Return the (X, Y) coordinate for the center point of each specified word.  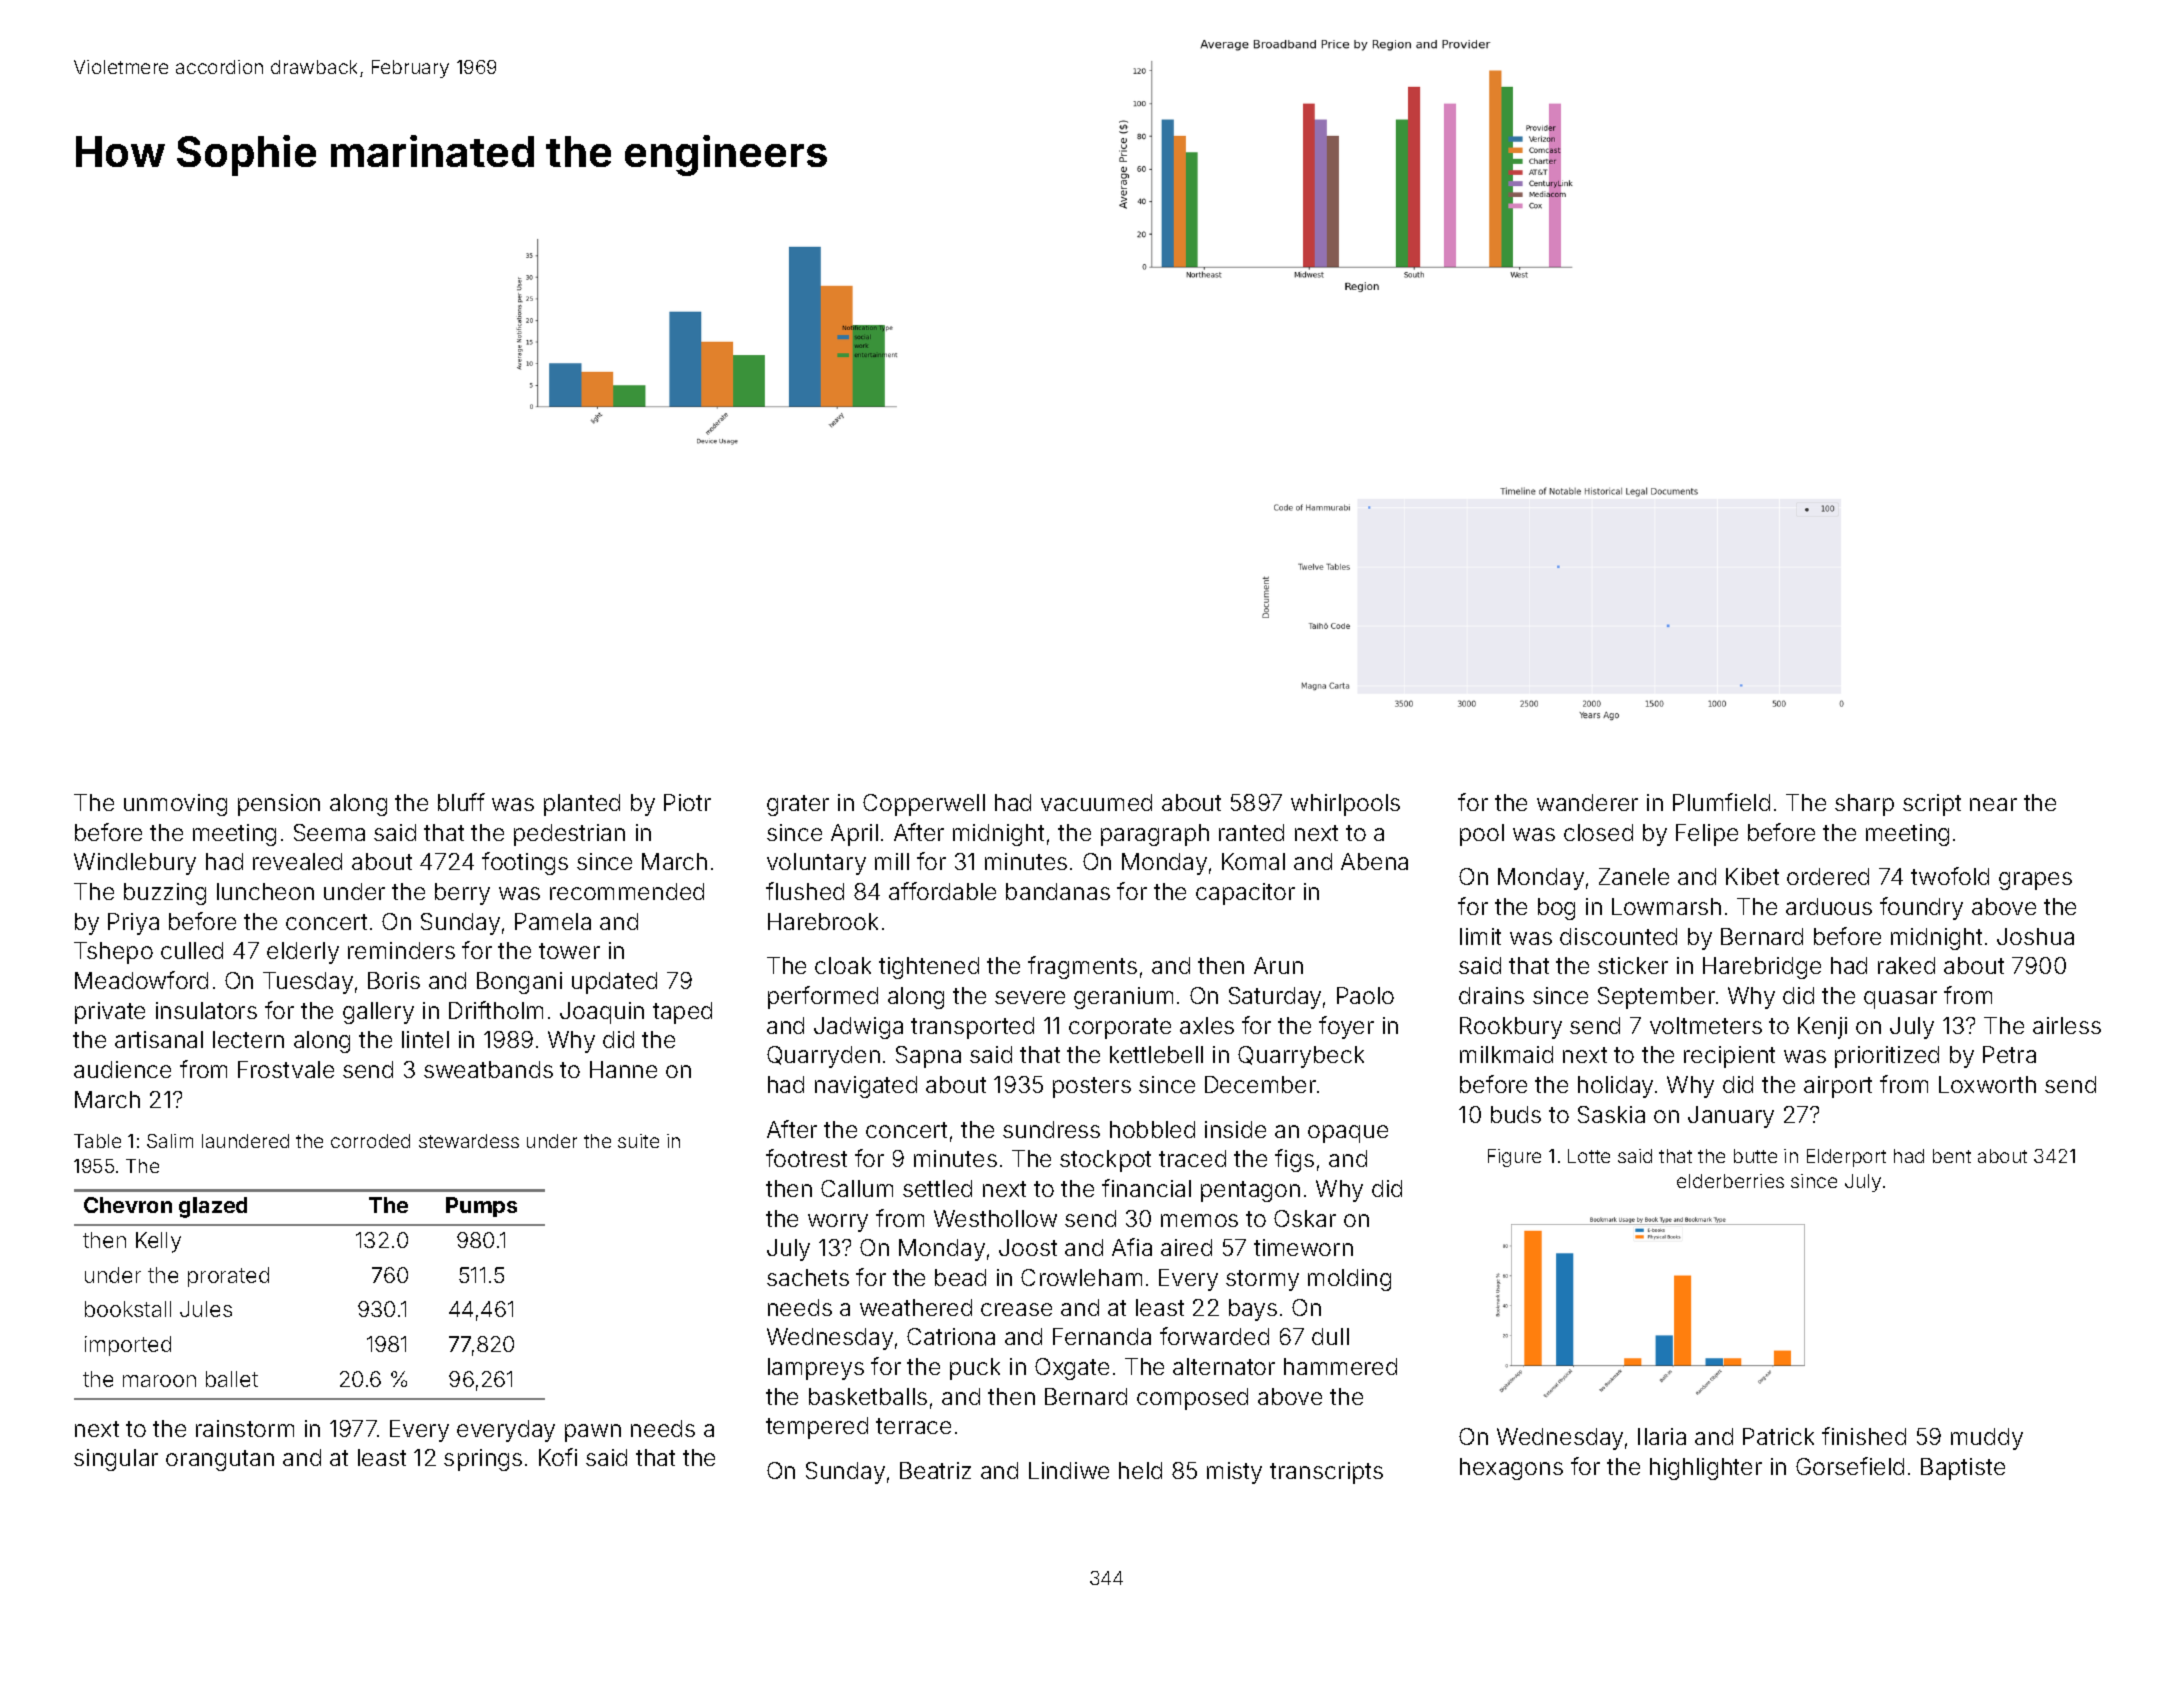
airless (2067, 1025)
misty (1234, 1473)
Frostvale (286, 1069)
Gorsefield (1850, 1466)
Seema (329, 832)
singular (116, 1460)
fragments (1082, 967)
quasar (1900, 1000)
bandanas (1058, 891)
